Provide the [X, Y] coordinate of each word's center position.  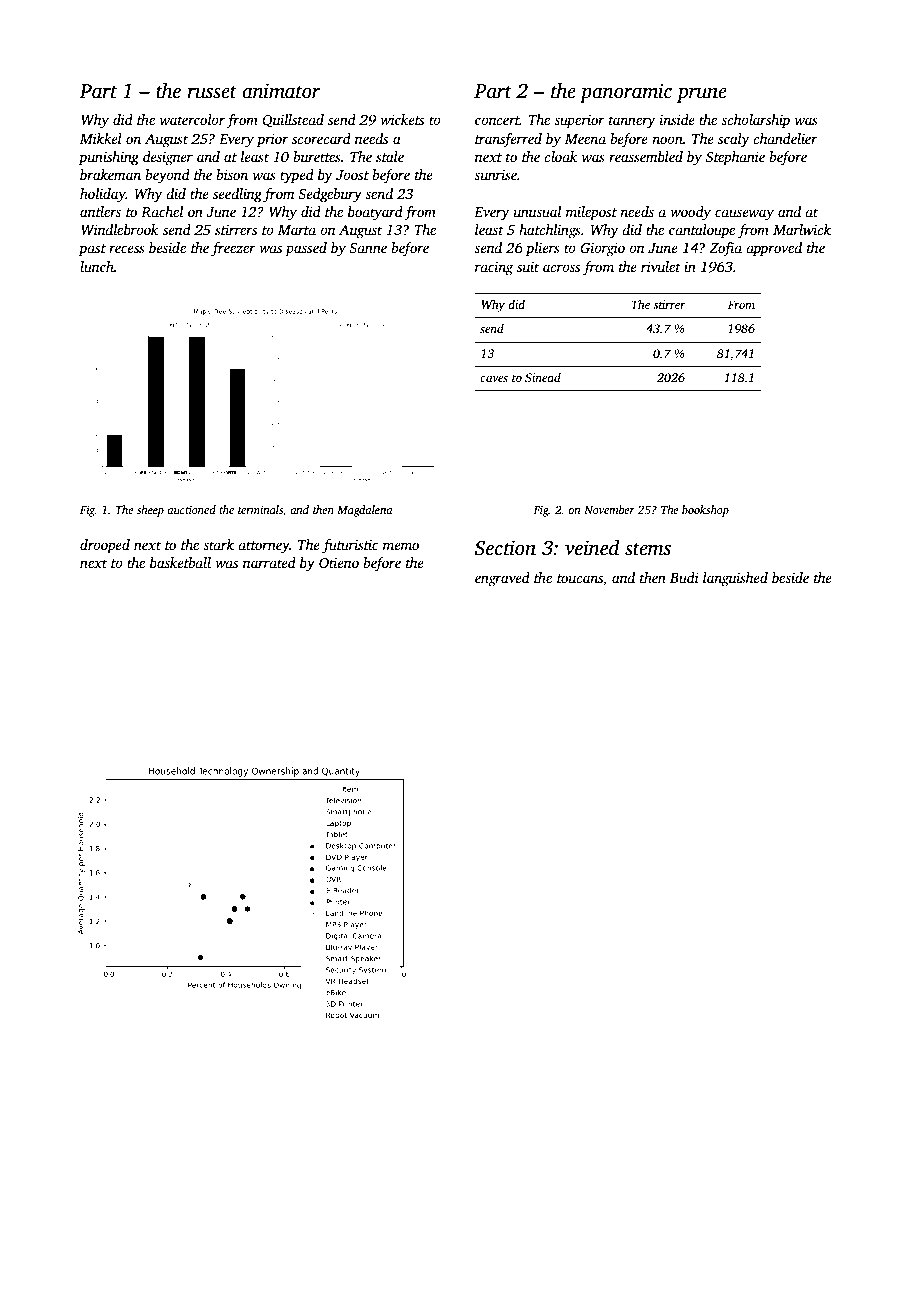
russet [212, 92]
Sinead [543, 377]
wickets [402, 119]
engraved [502, 579]
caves [494, 379]
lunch [97, 266]
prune [702, 95]
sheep [150, 511]
